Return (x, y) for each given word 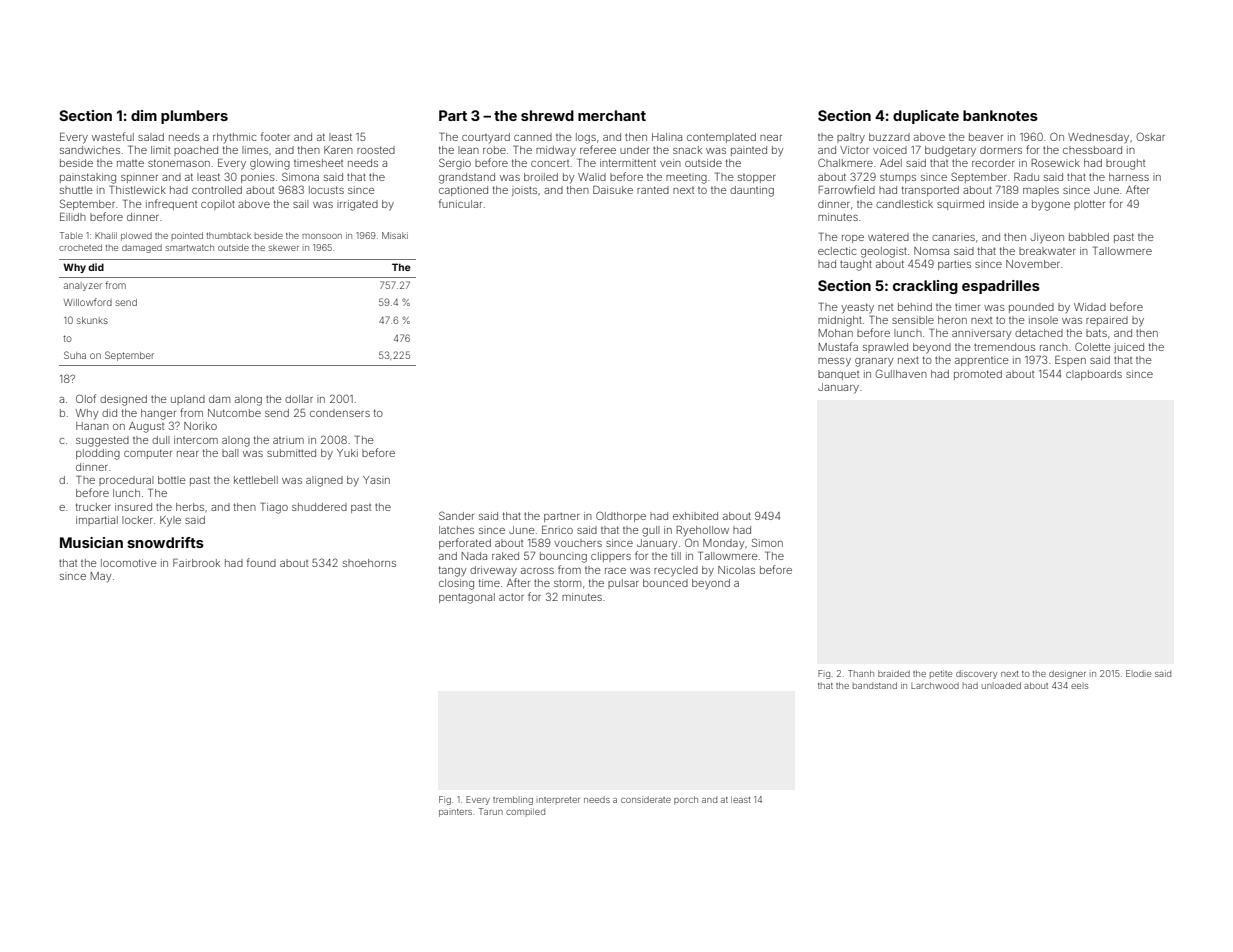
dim (144, 115)
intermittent (628, 163)
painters (455, 813)
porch (686, 800)
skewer (284, 247)
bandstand (875, 685)
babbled (1089, 237)
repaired (1107, 321)
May (101, 577)
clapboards (1094, 375)
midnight (840, 321)
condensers (340, 413)
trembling (513, 800)
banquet (838, 375)
